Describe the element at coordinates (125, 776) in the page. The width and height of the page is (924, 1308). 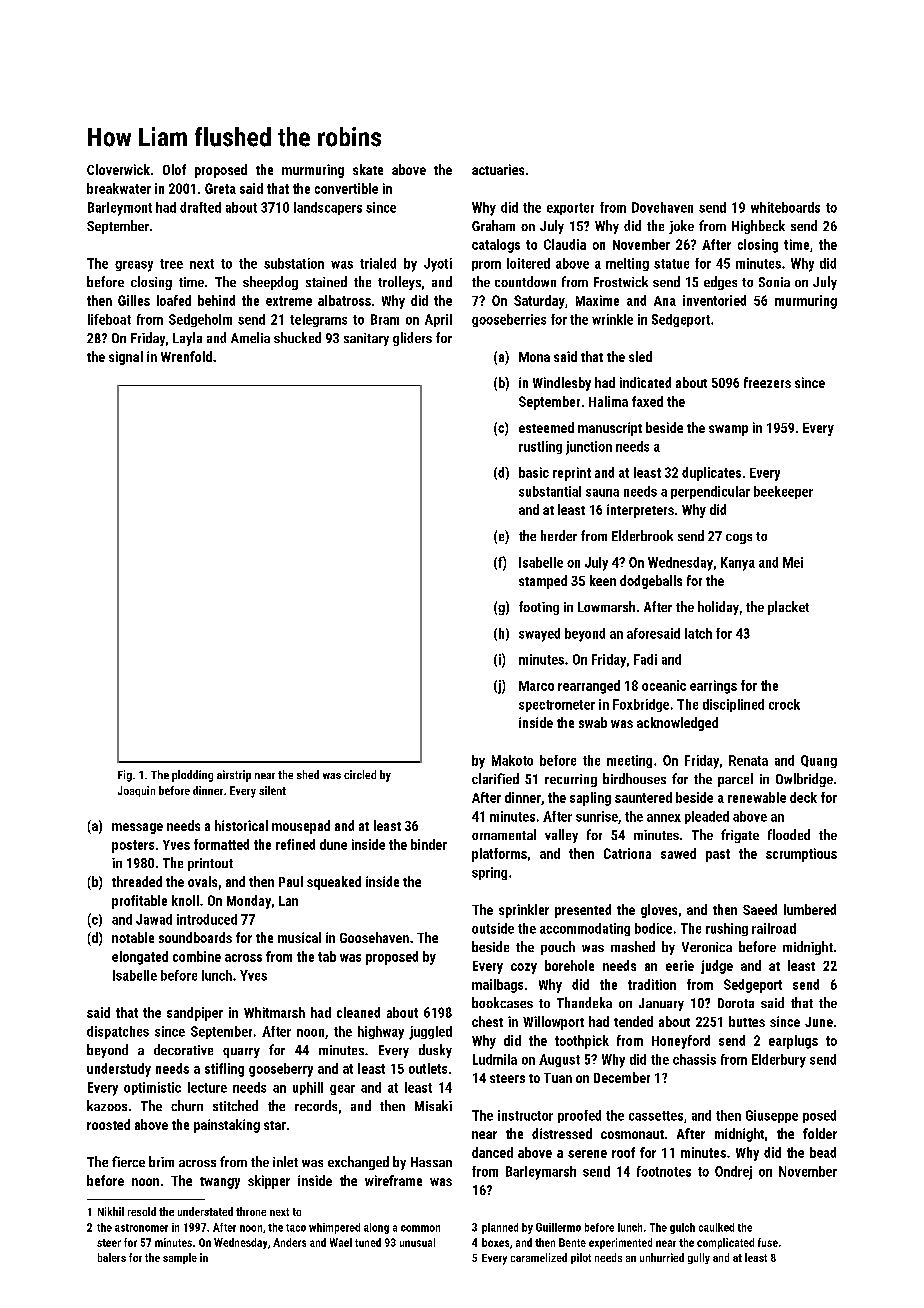
I see `Fig` at that location.
